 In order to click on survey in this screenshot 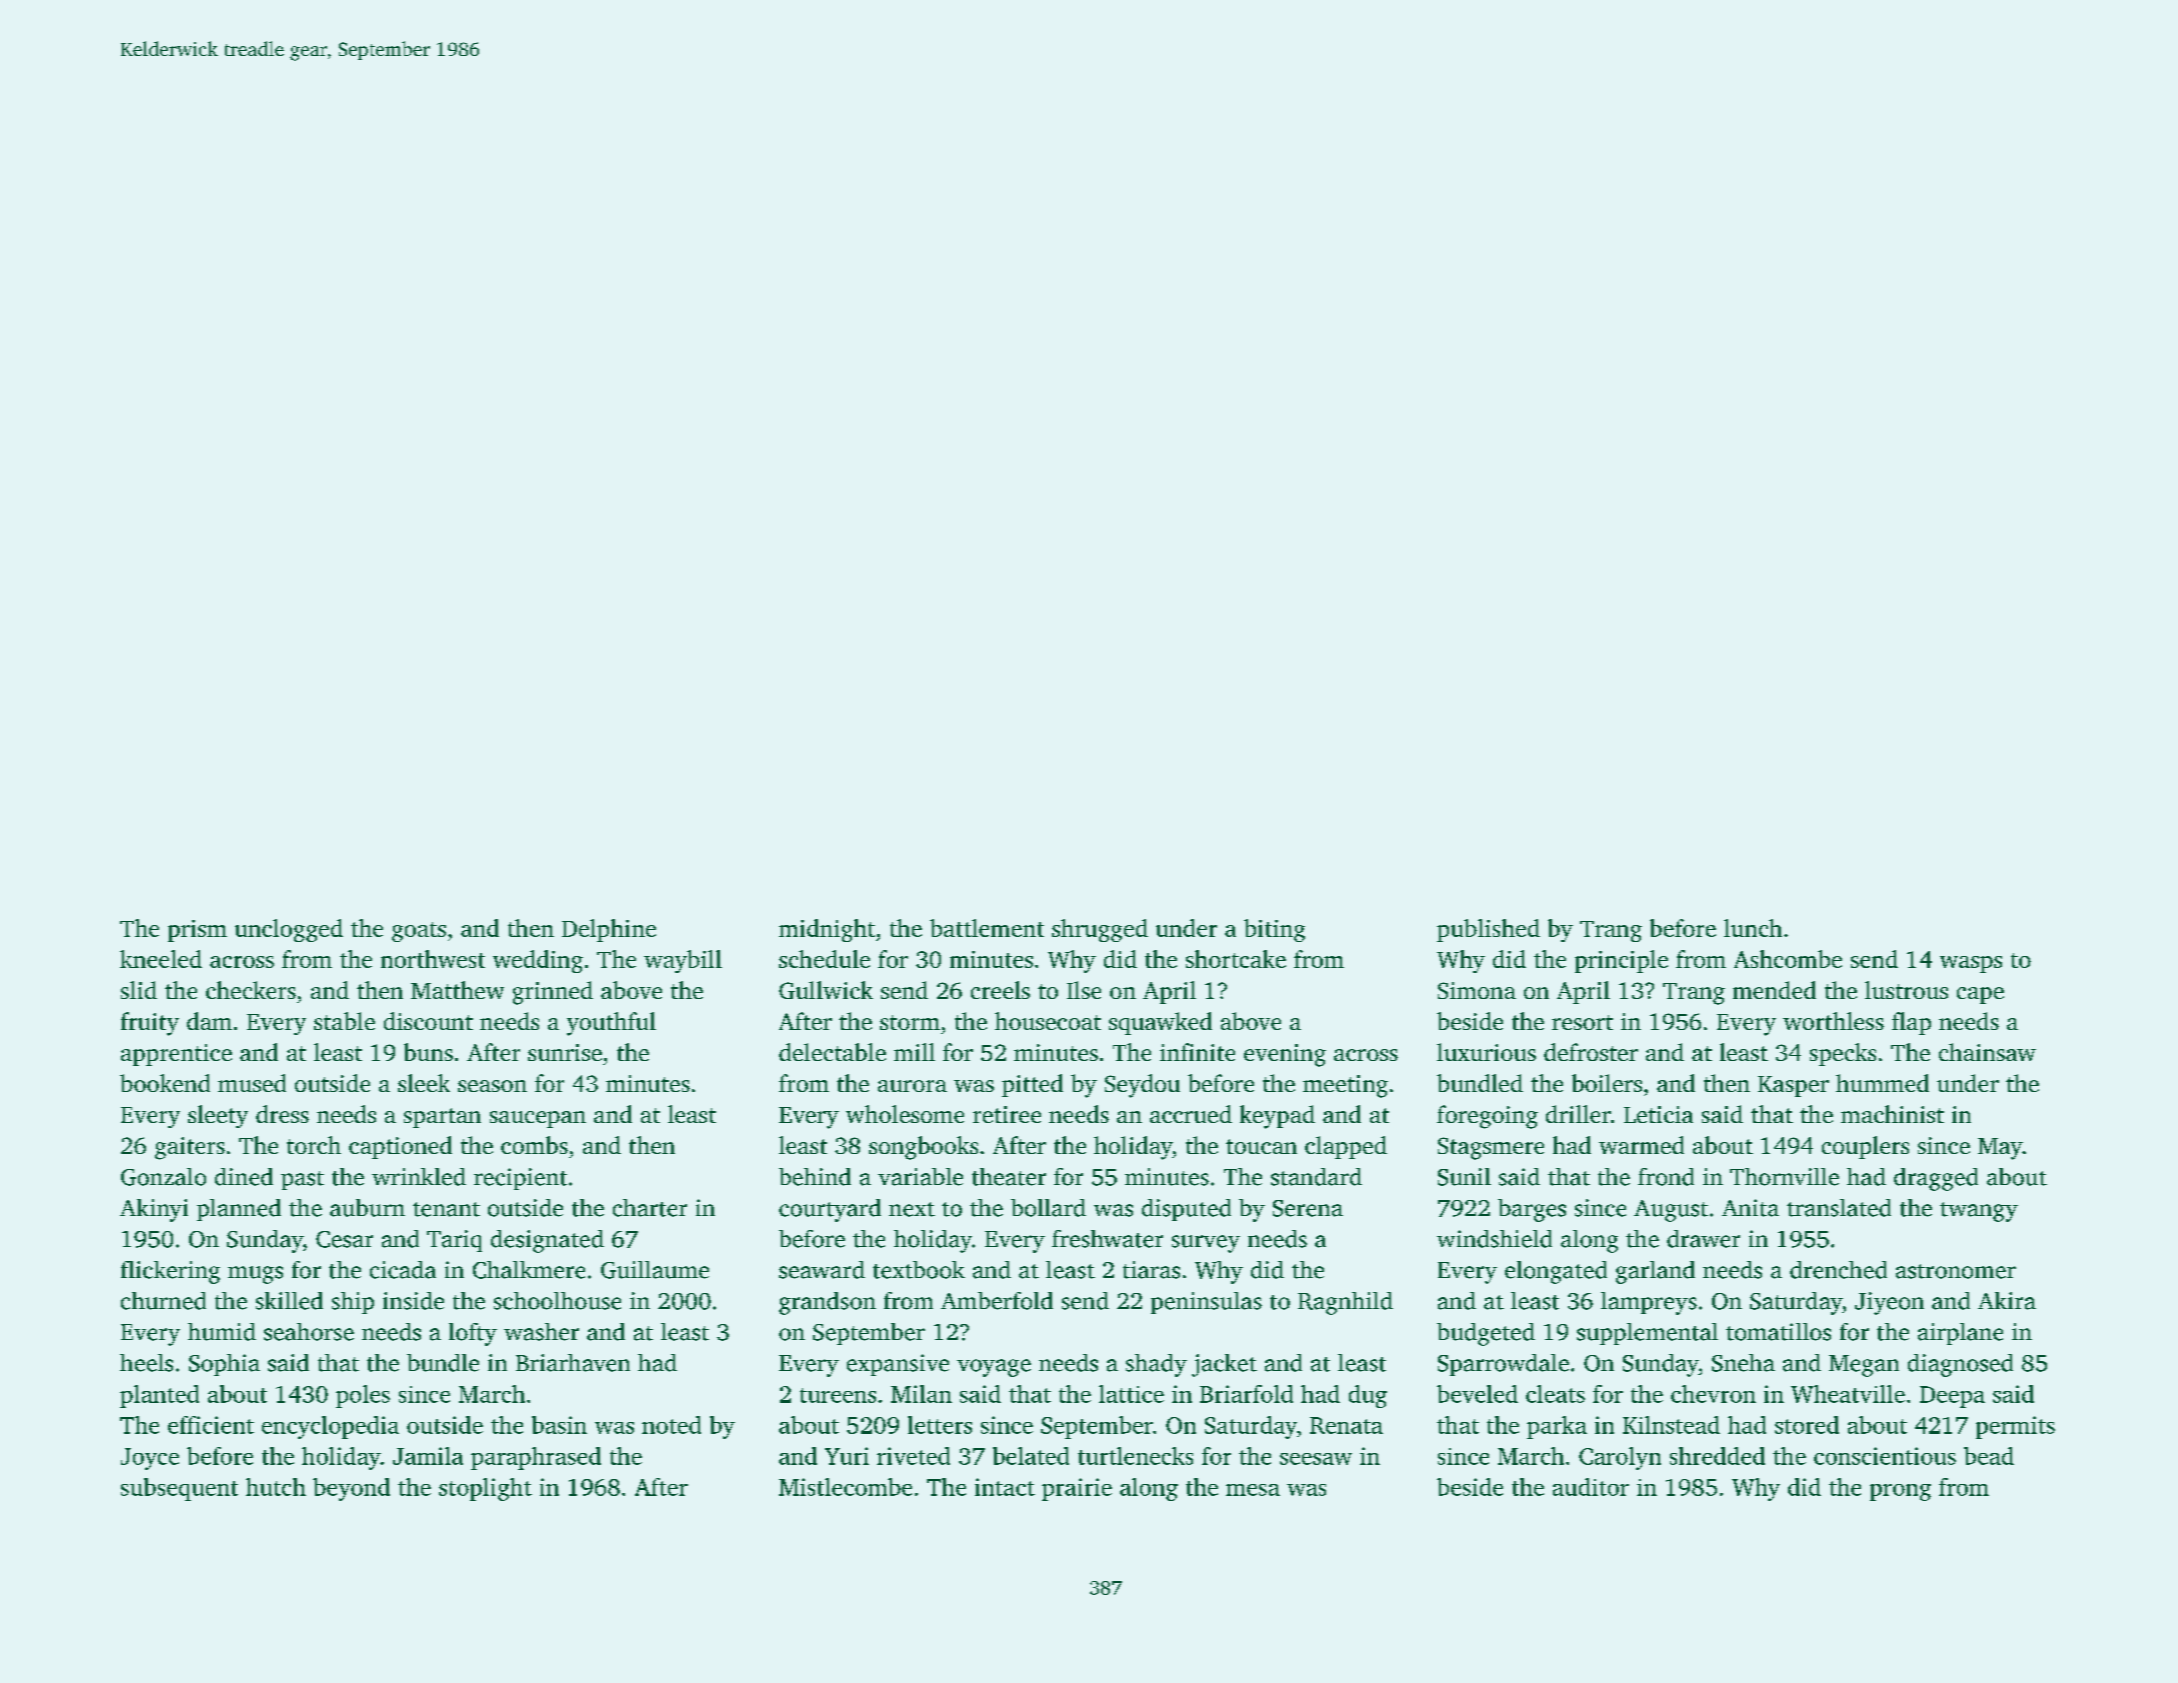, I will do `click(1206, 1244)`.
